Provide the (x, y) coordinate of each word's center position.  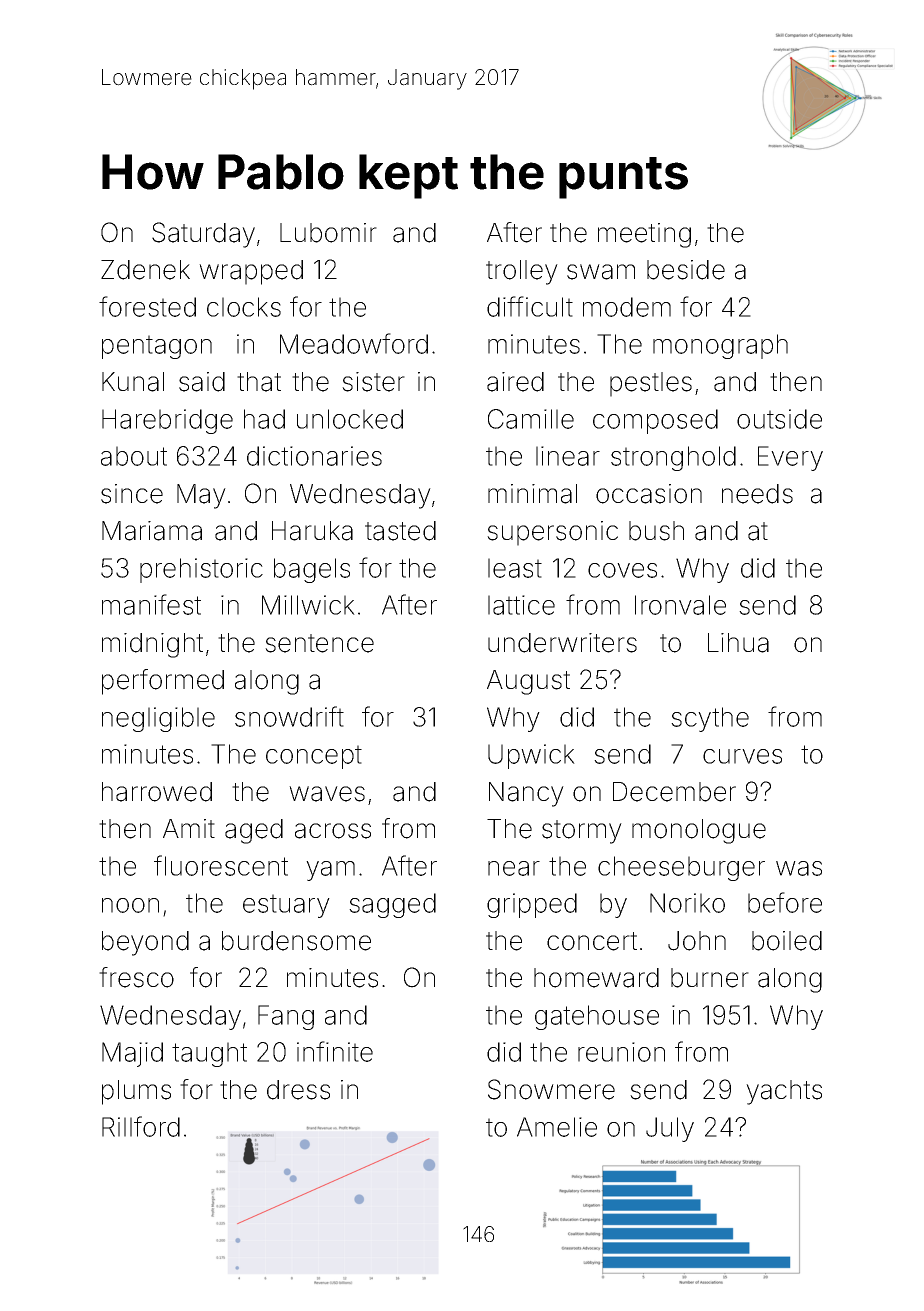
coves (622, 570)
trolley (522, 272)
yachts (784, 1092)
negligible (158, 719)
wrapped (251, 272)
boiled (787, 941)
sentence (319, 643)
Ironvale (680, 605)
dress (298, 1090)
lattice (521, 605)
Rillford (141, 1126)
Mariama (152, 531)
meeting (644, 235)
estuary (286, 906)
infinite (335, 1051)
